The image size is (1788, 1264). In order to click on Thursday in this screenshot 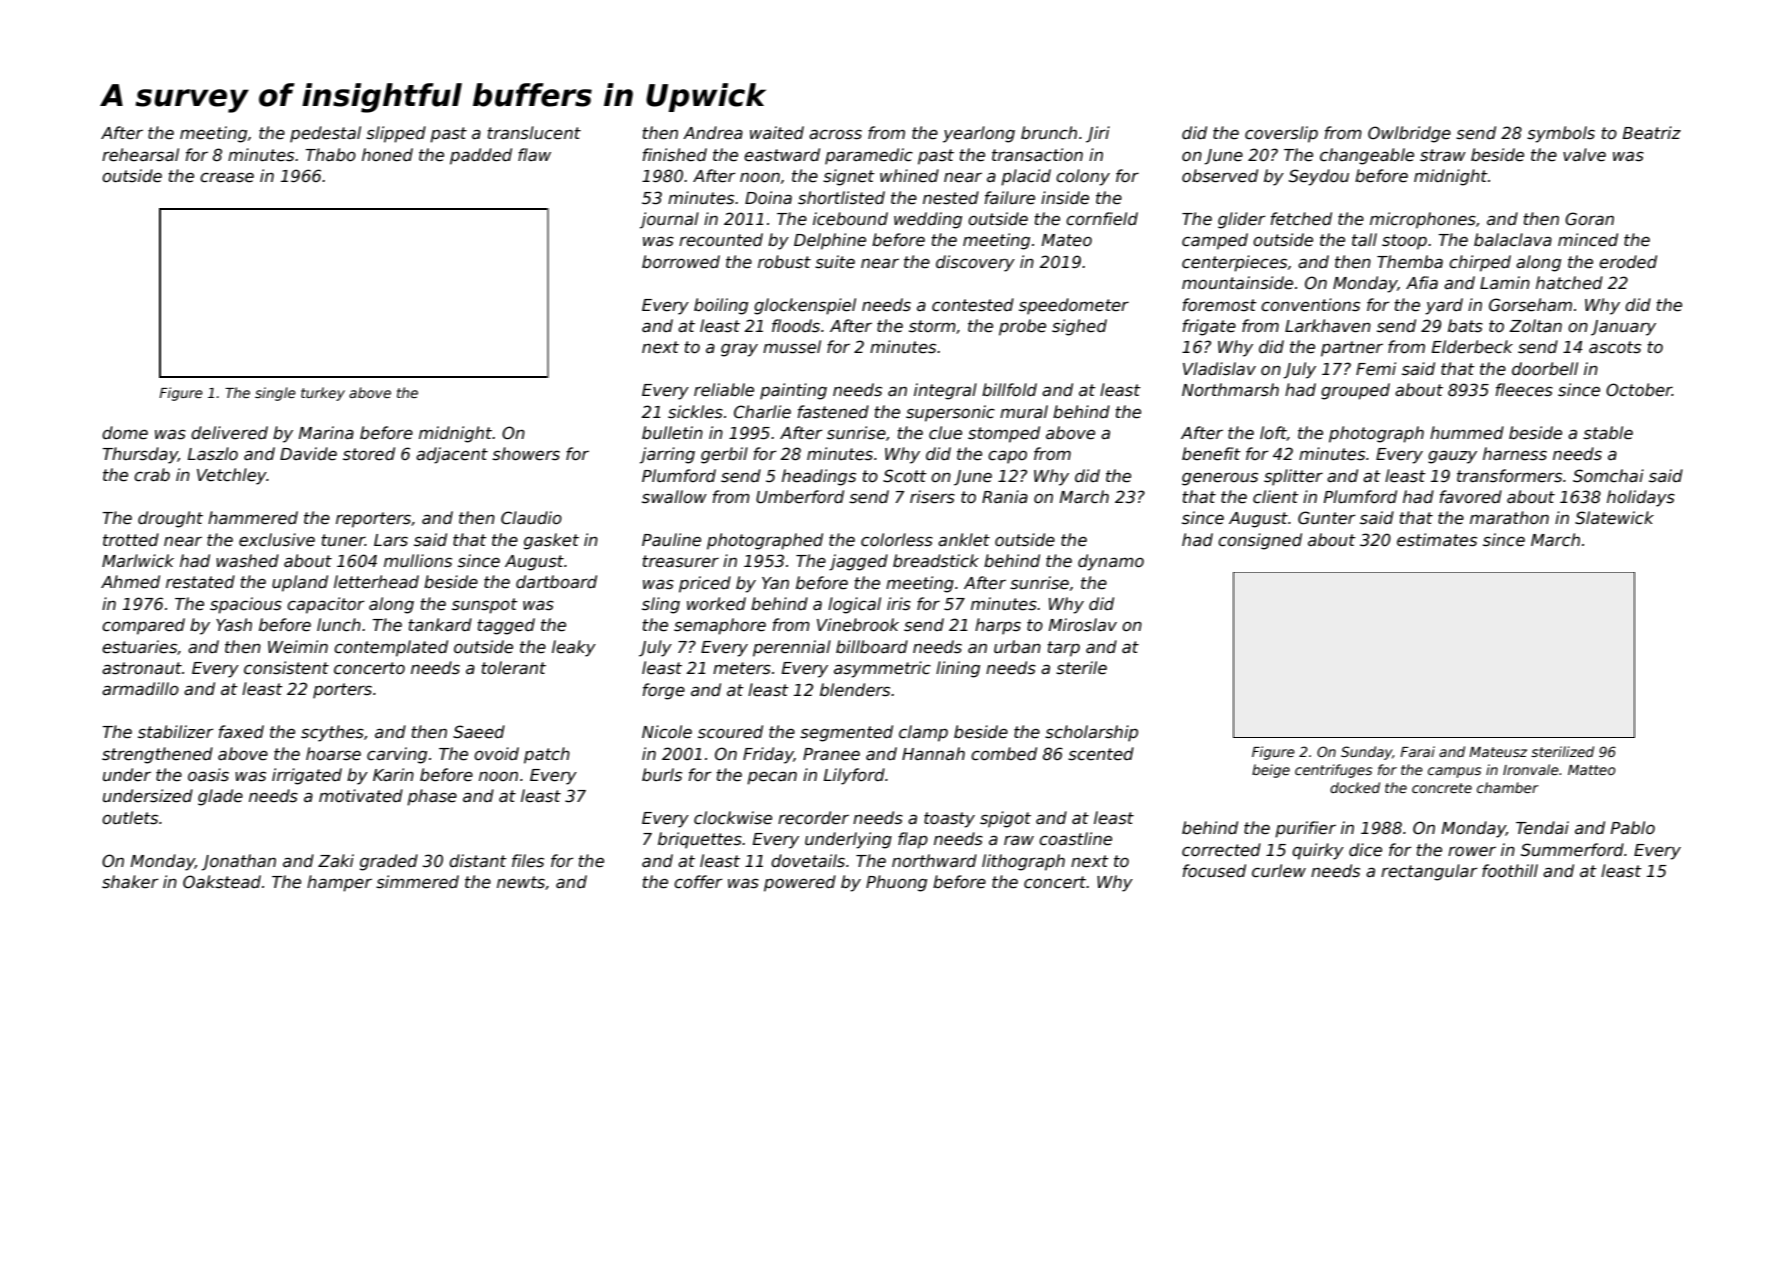, I will do `click(140, 455)`.
